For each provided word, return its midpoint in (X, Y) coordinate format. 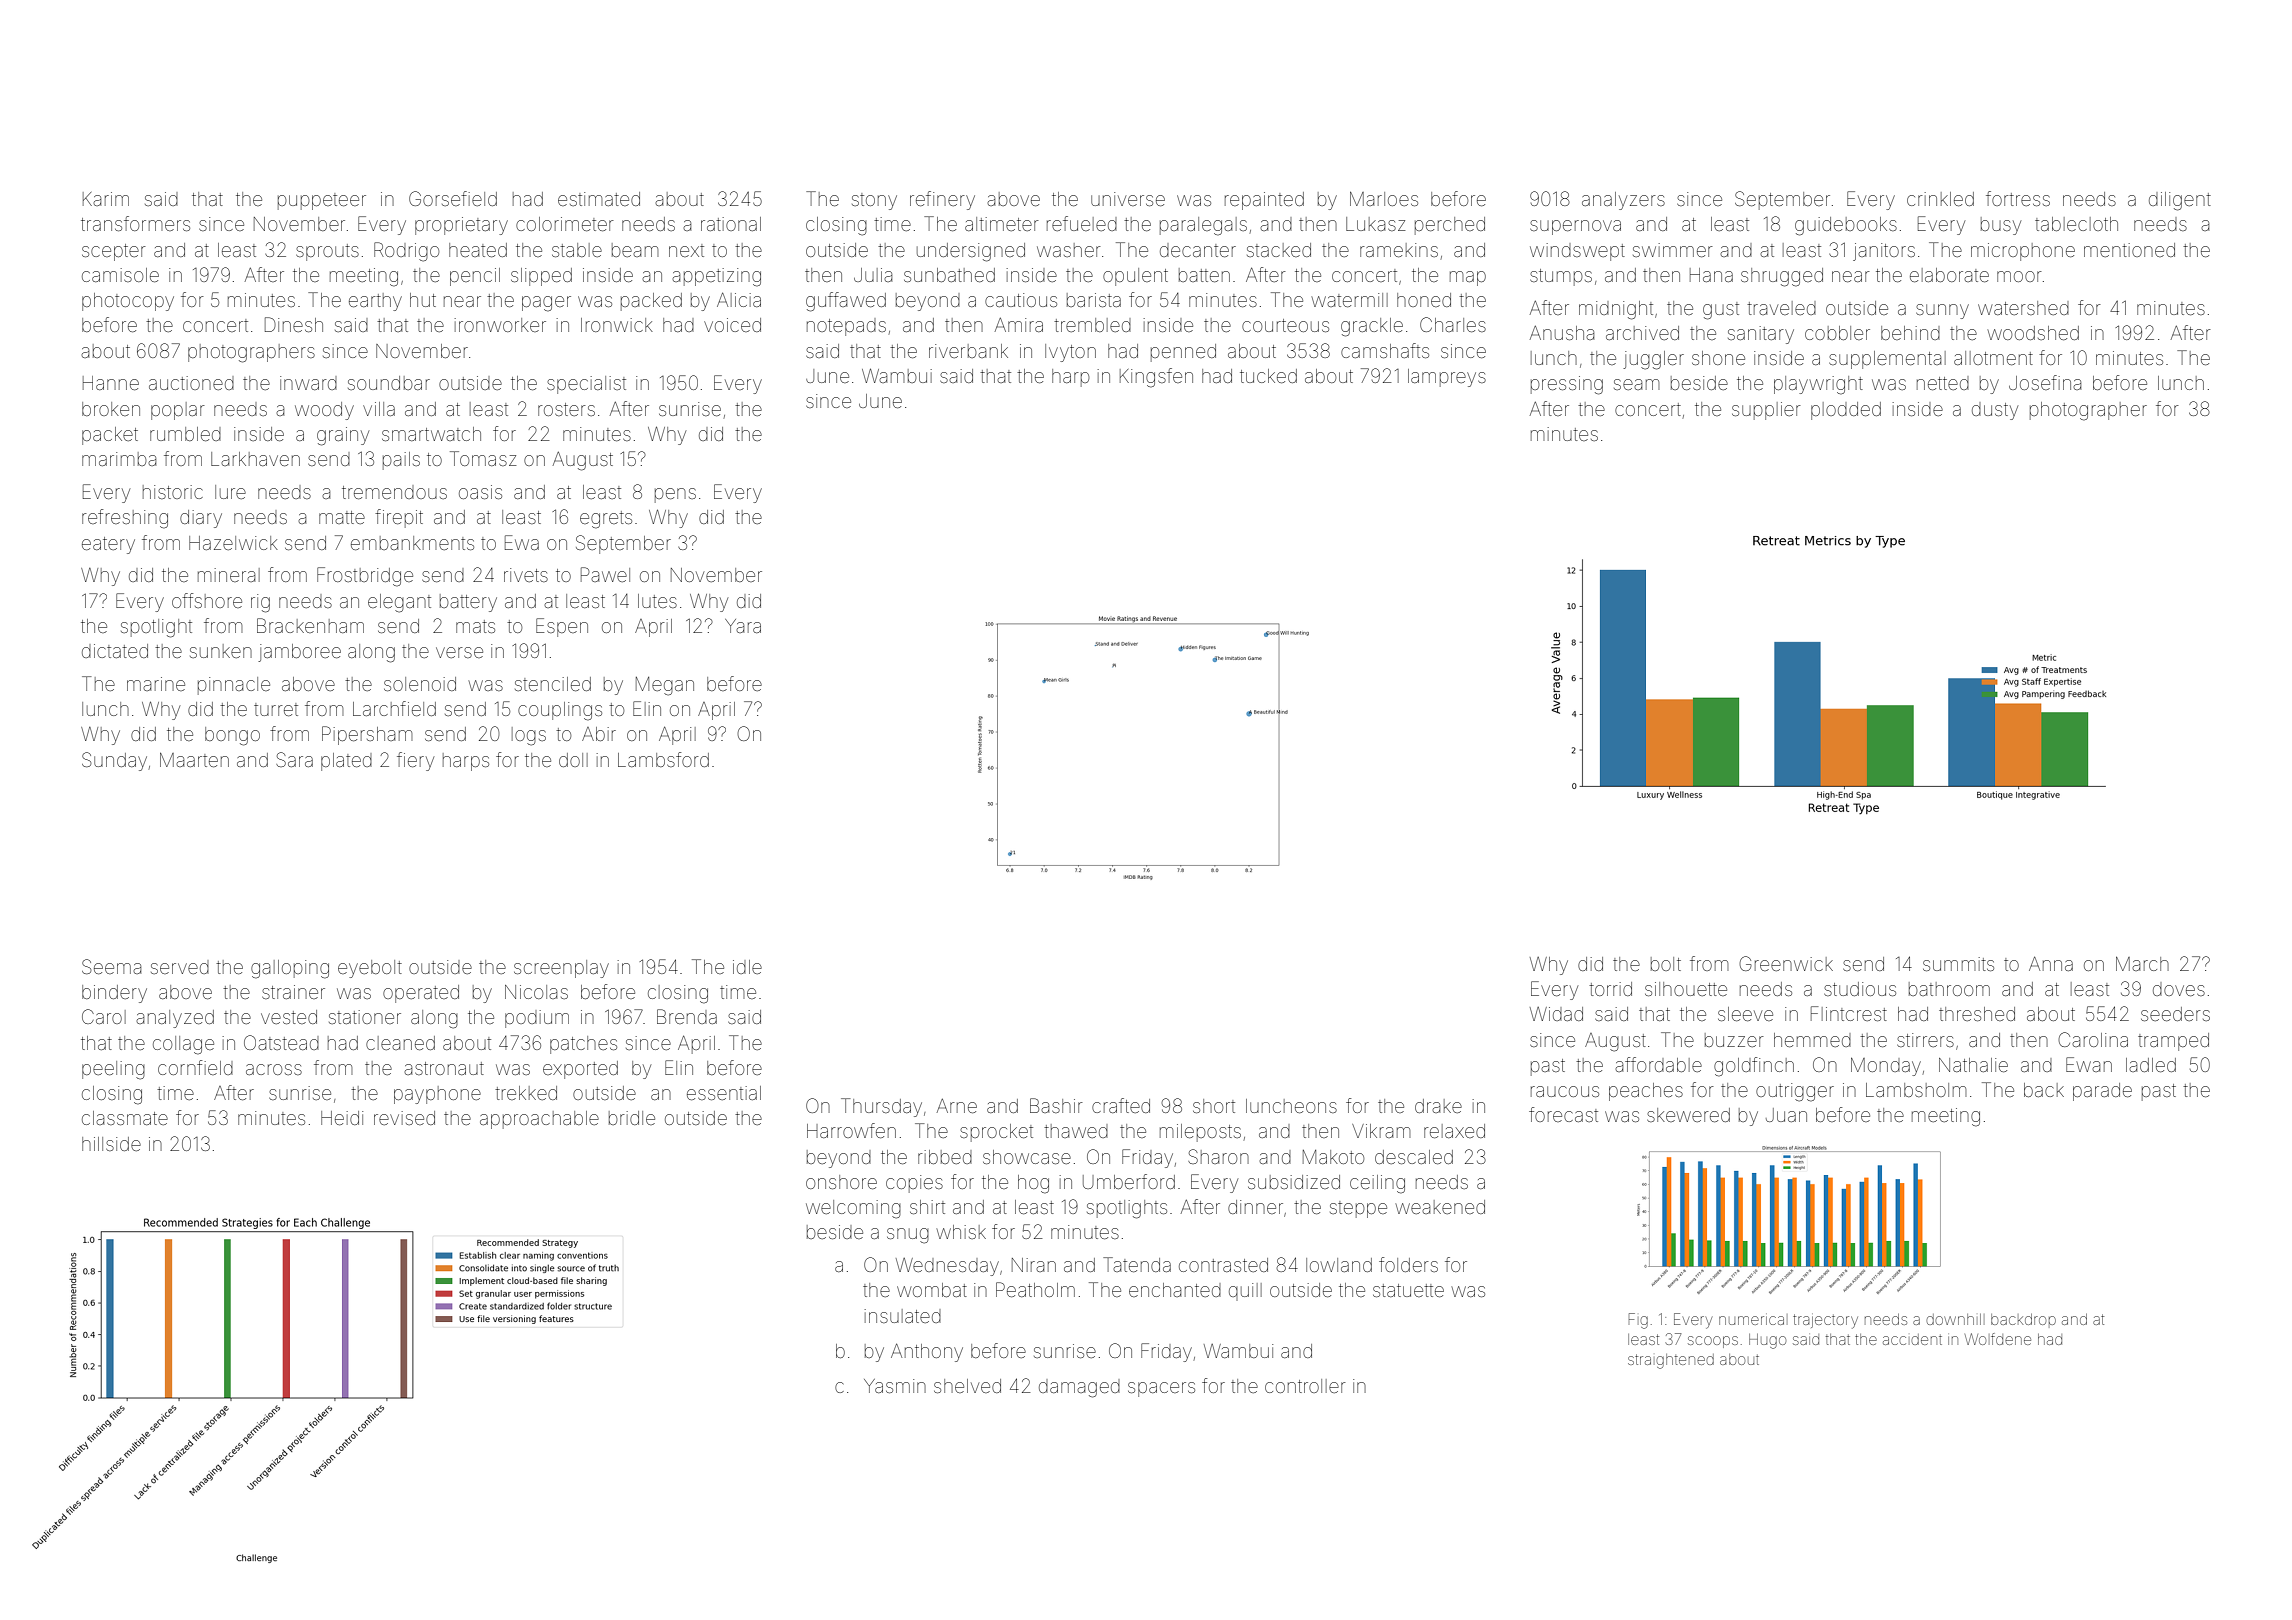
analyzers (1623, 201)
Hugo (1767, 1341)
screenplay (561, 969)
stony (874, 201)
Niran (1034, 1265)
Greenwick (1786, 963)
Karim (106, 199)
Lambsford (663, 759)
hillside (111, 1144)
